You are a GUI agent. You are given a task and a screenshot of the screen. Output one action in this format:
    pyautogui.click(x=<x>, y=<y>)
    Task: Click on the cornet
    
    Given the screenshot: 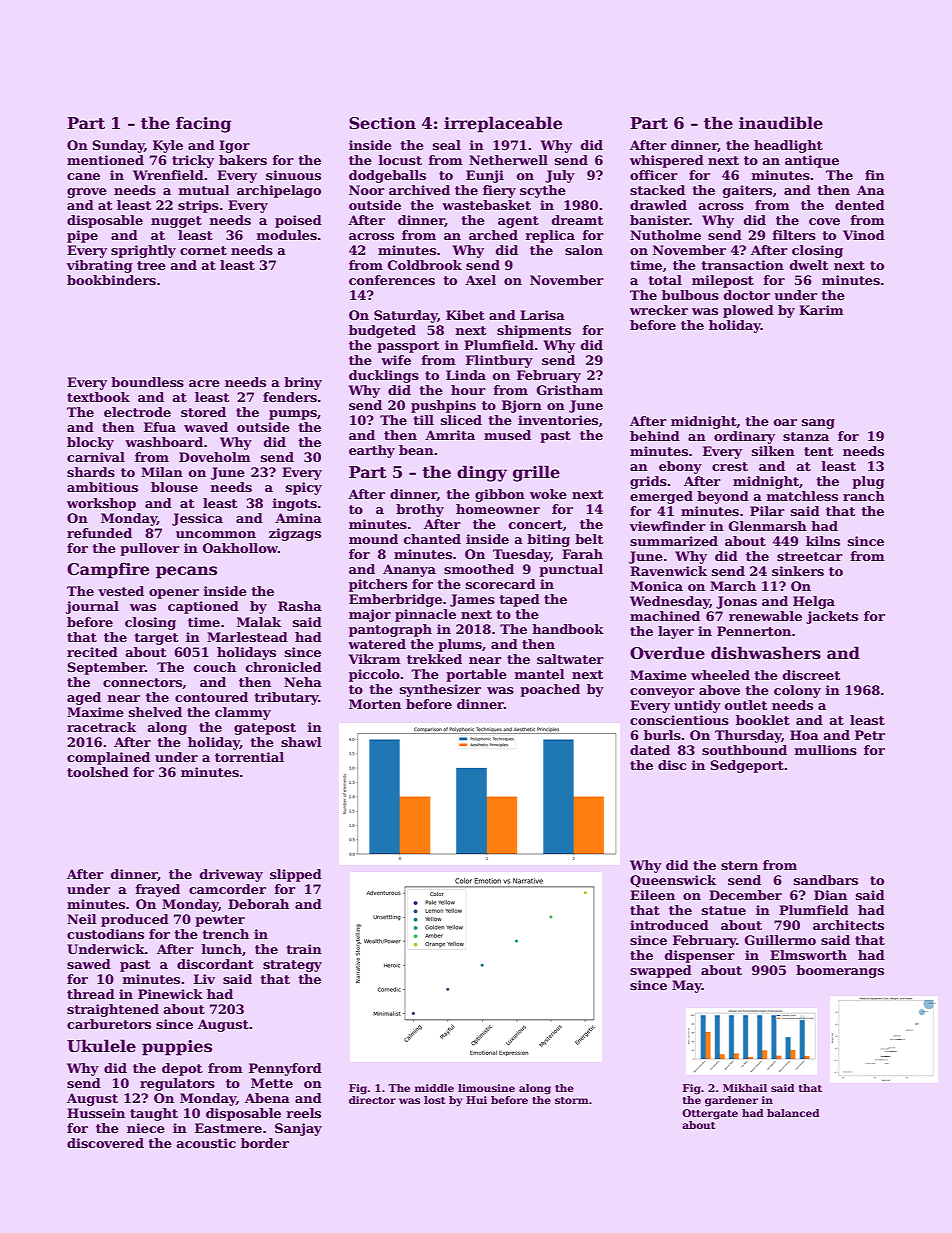 What is the action you would take?
    pyautogui.click(x=203, y=250)
